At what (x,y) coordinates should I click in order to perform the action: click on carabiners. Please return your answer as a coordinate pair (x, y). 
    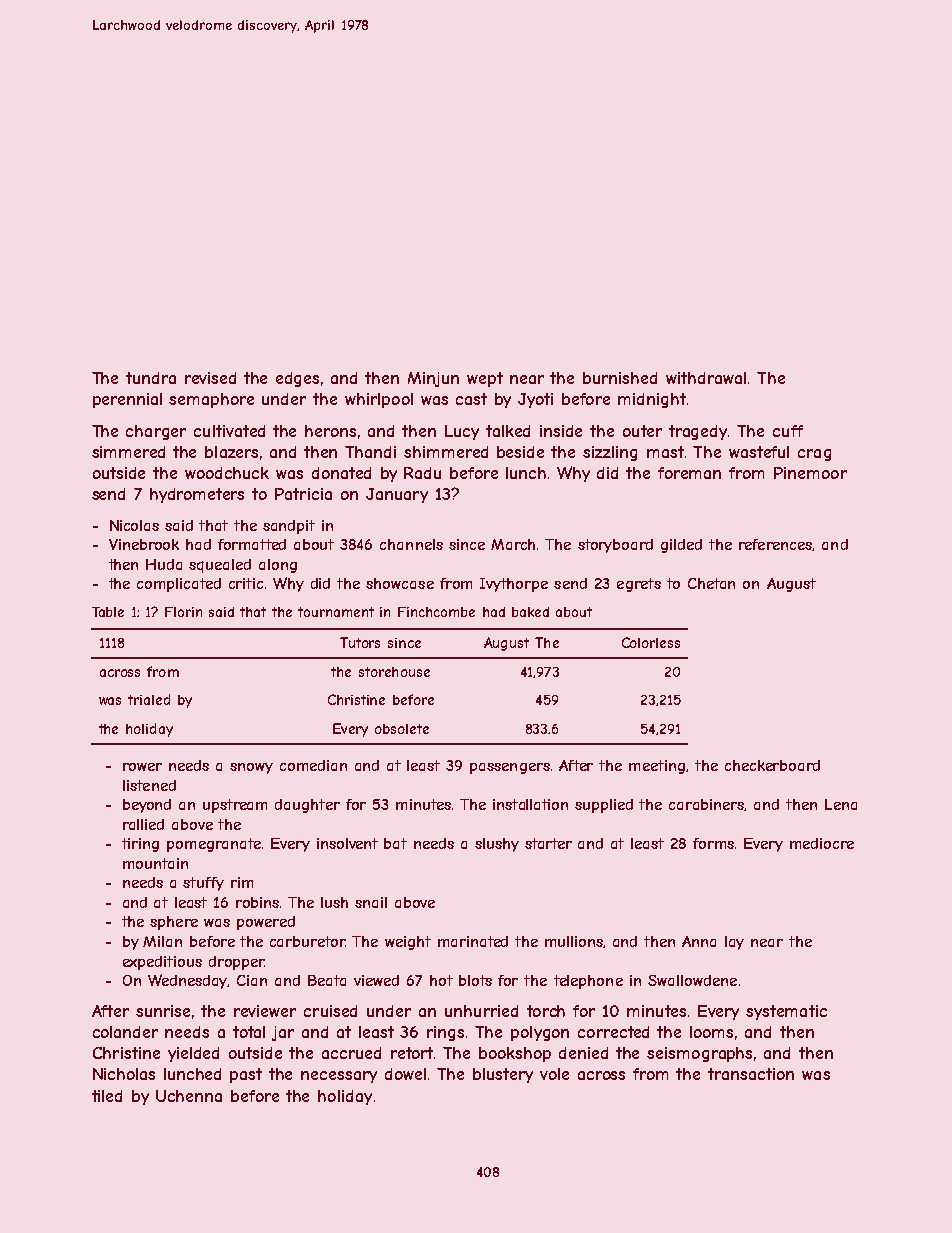
    Looking at the image, I should click on (707, 805).
